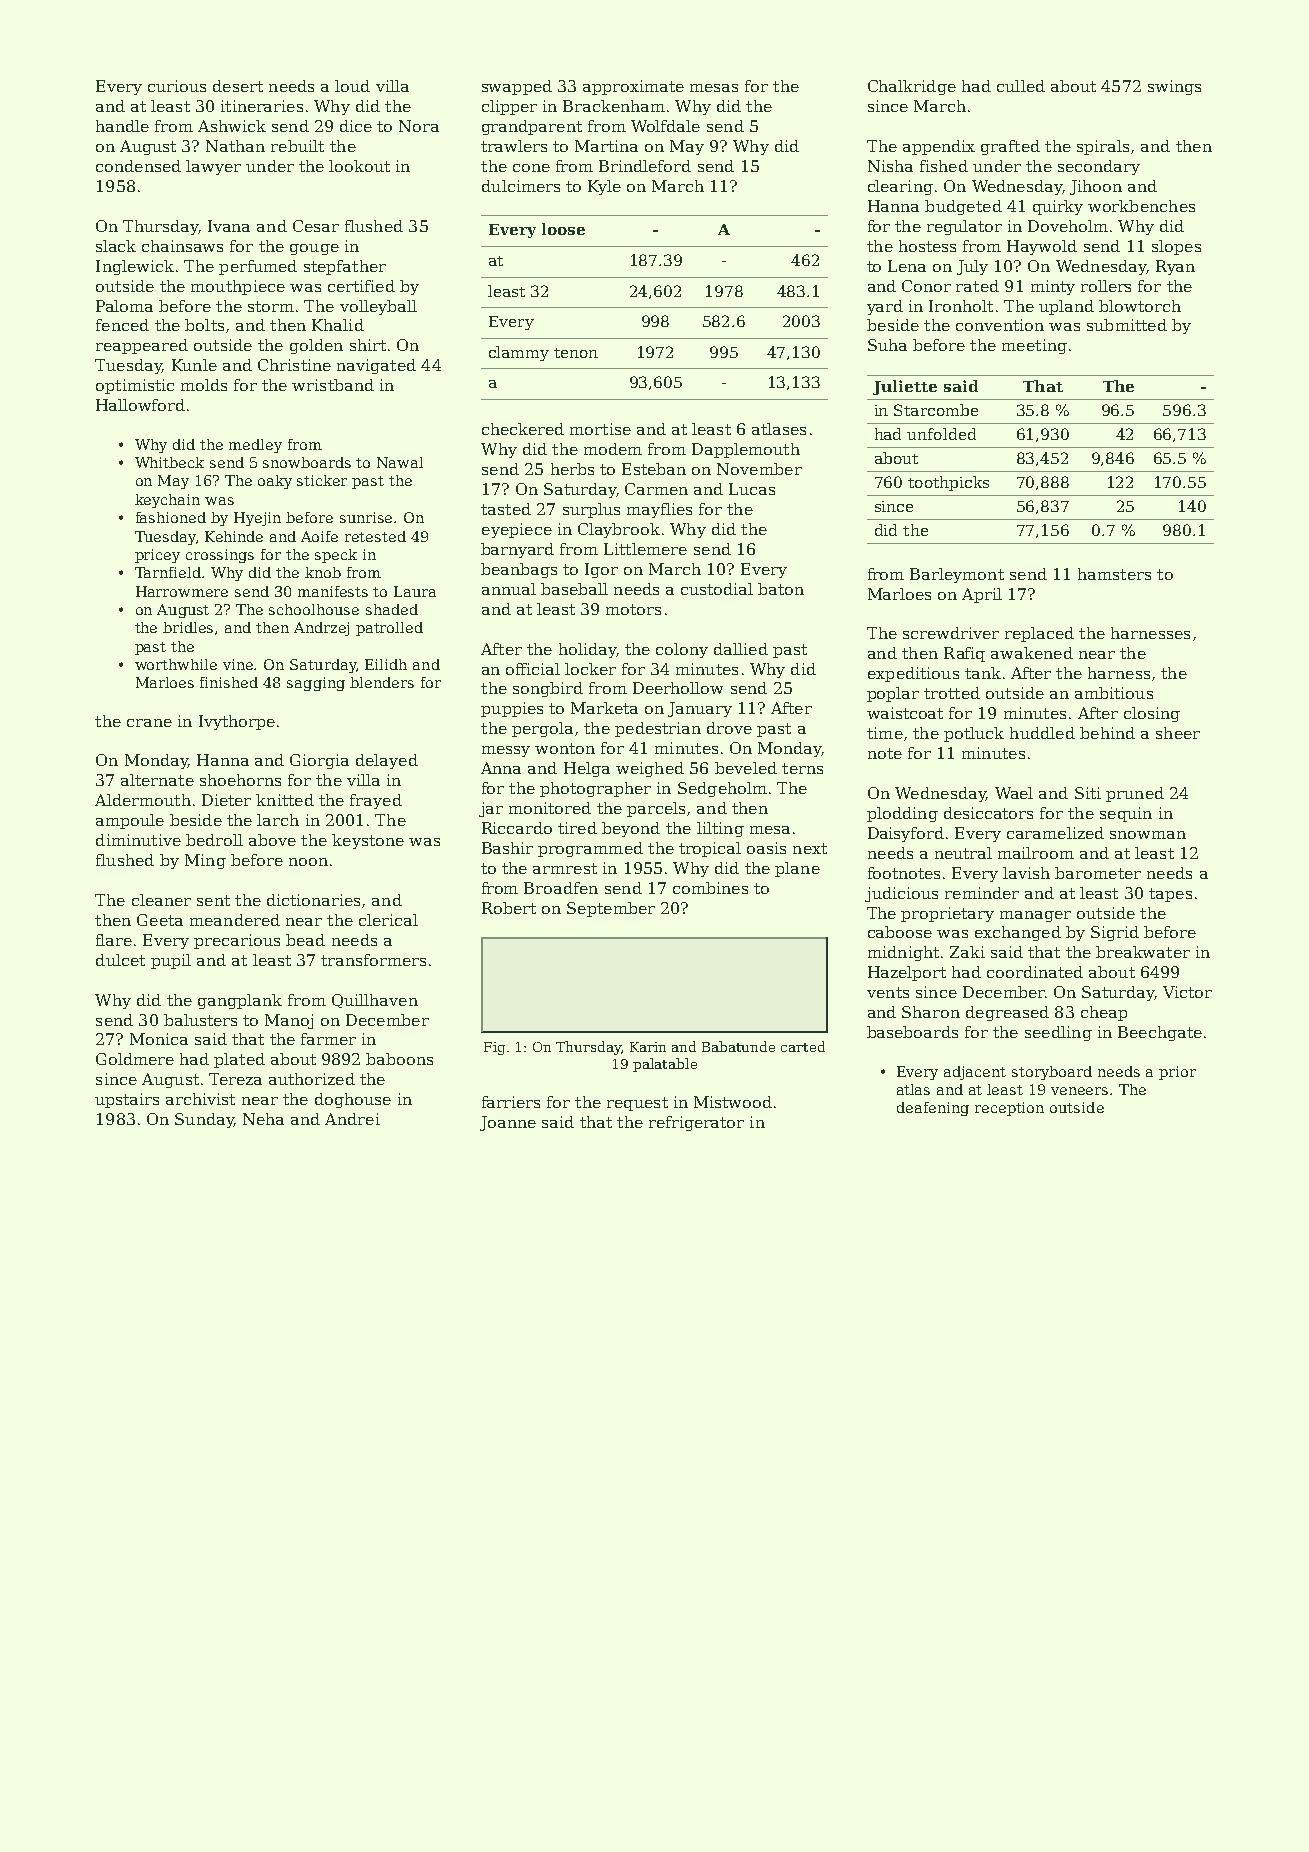 The width and height of the screenshot is (1309, 1852). I want to click on culled, so click(1021, 86).
